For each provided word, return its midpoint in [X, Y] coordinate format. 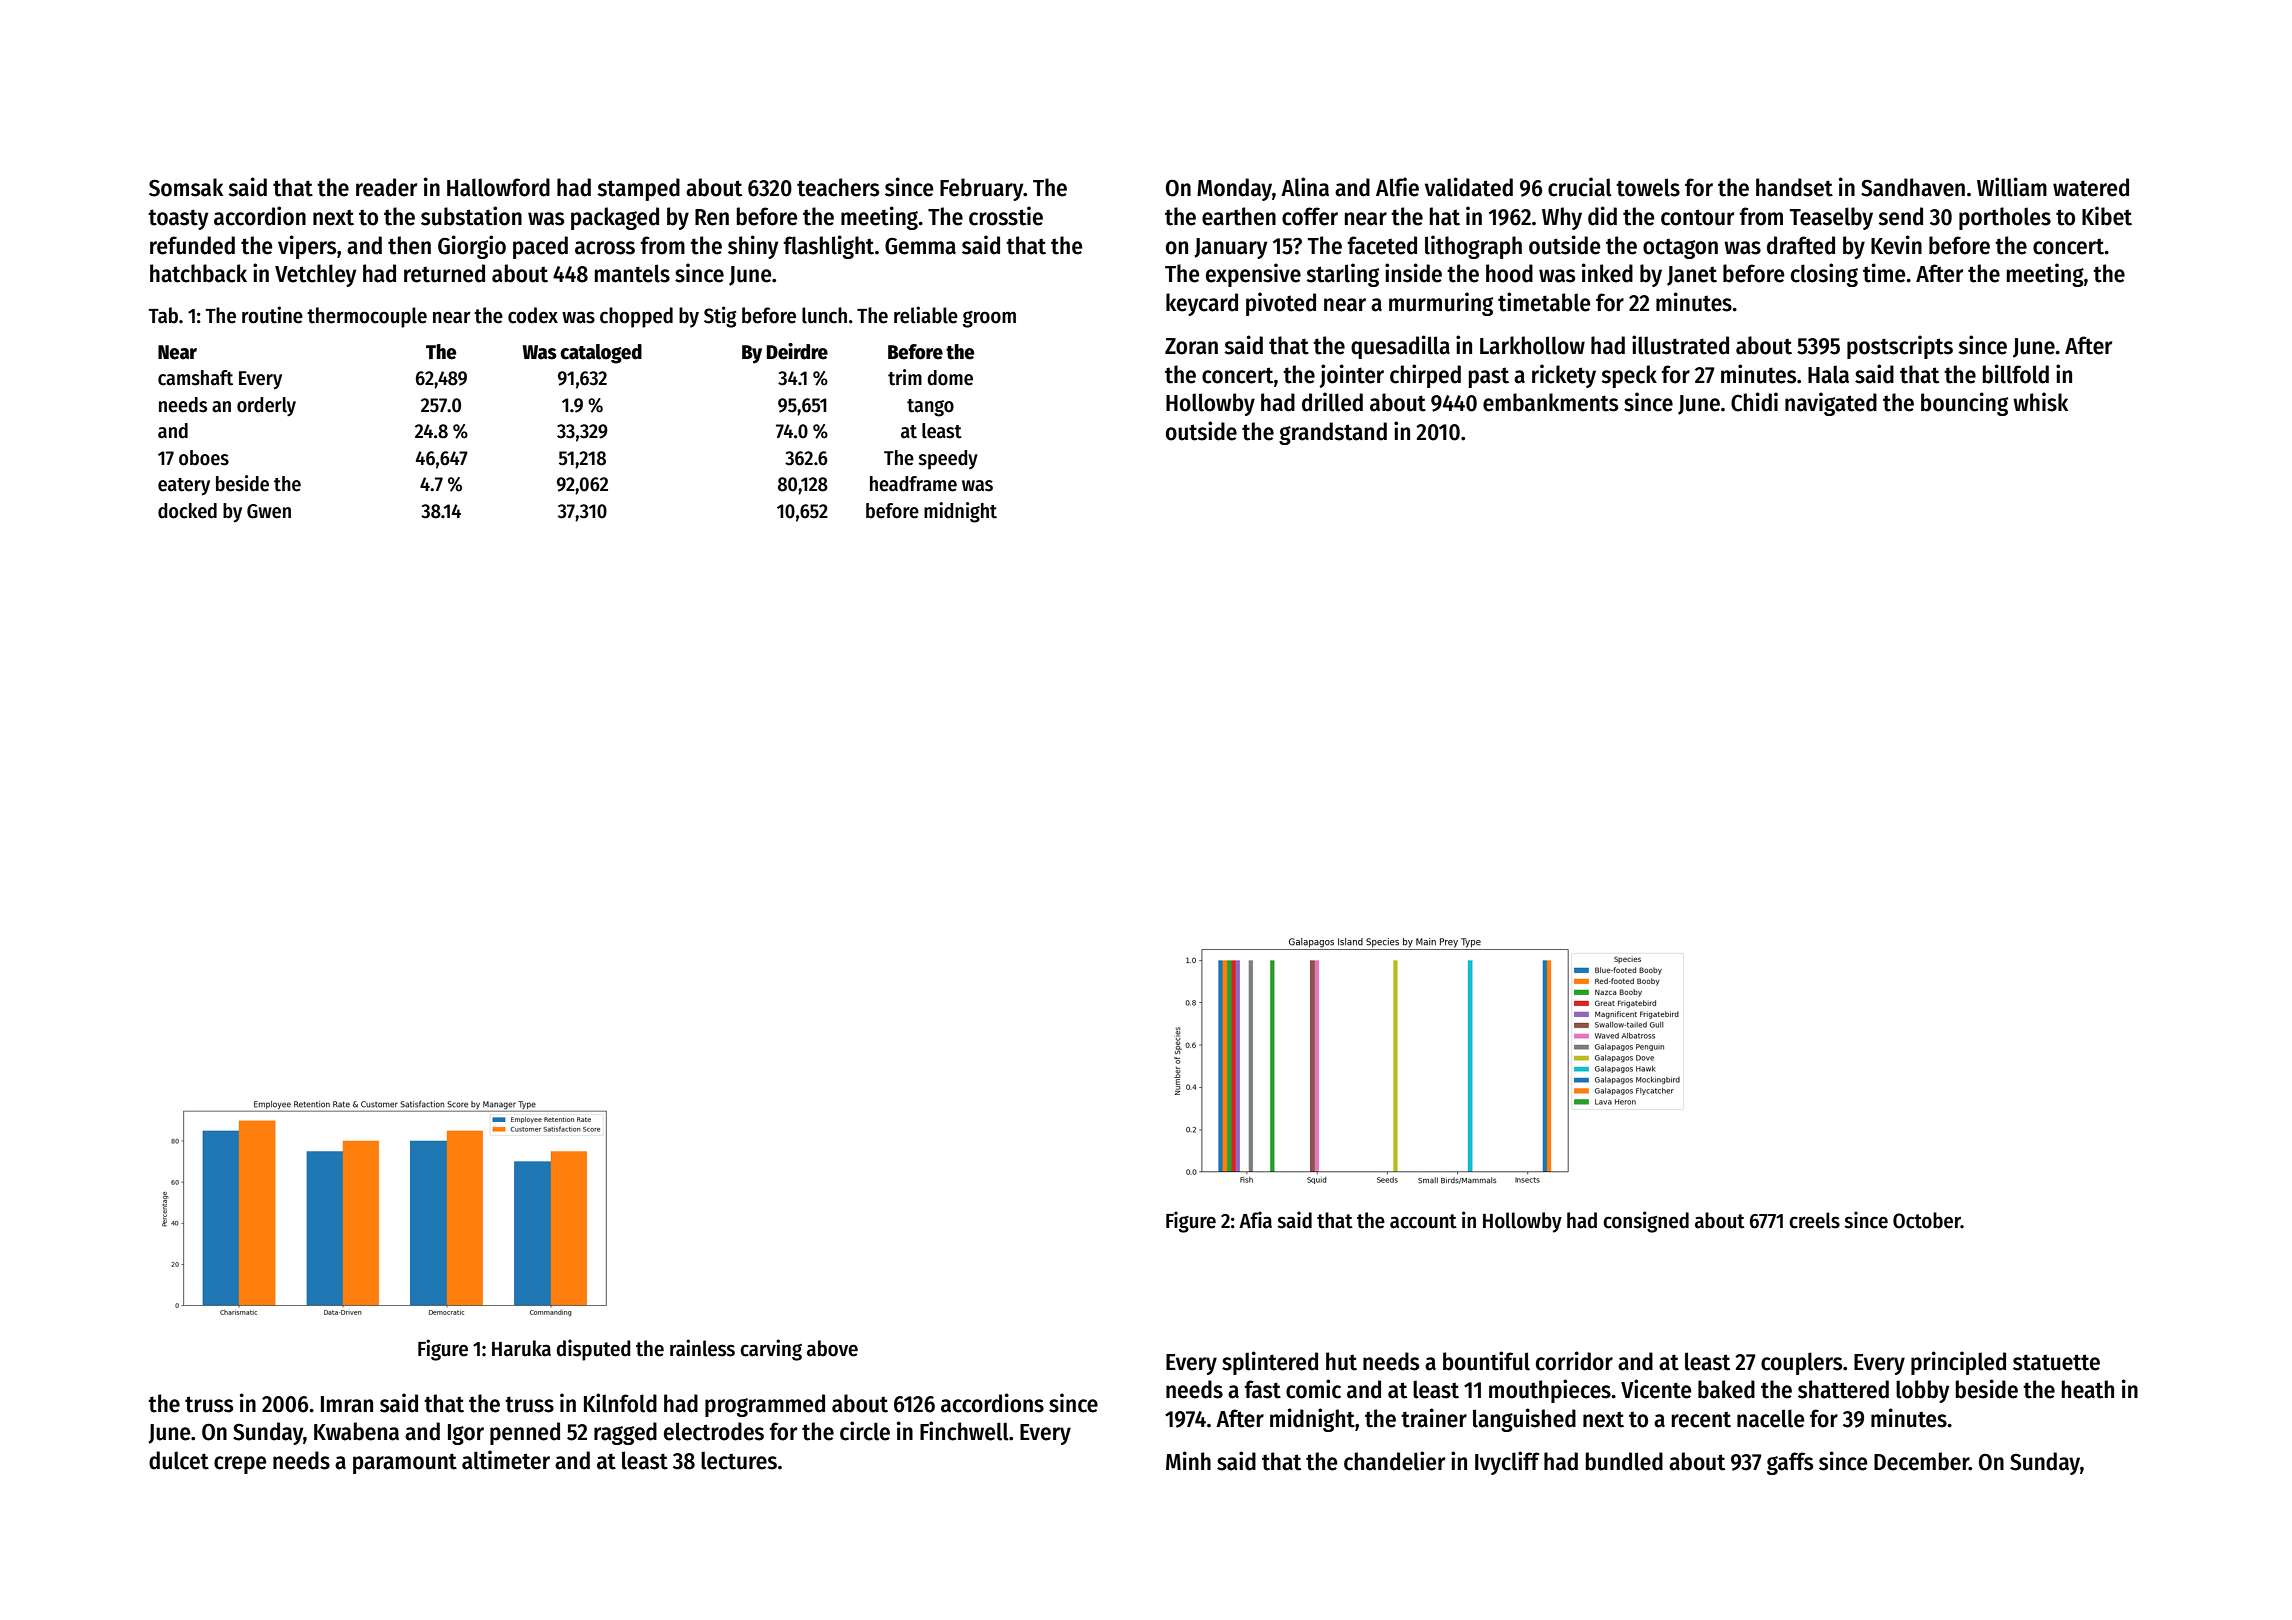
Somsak [186, 187]
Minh [1188, 1460]
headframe [913, 484]
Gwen [269, 511]
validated [1469, 187]
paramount [405, 1463]
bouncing [1964, 404]
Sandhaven [1913, 187]
